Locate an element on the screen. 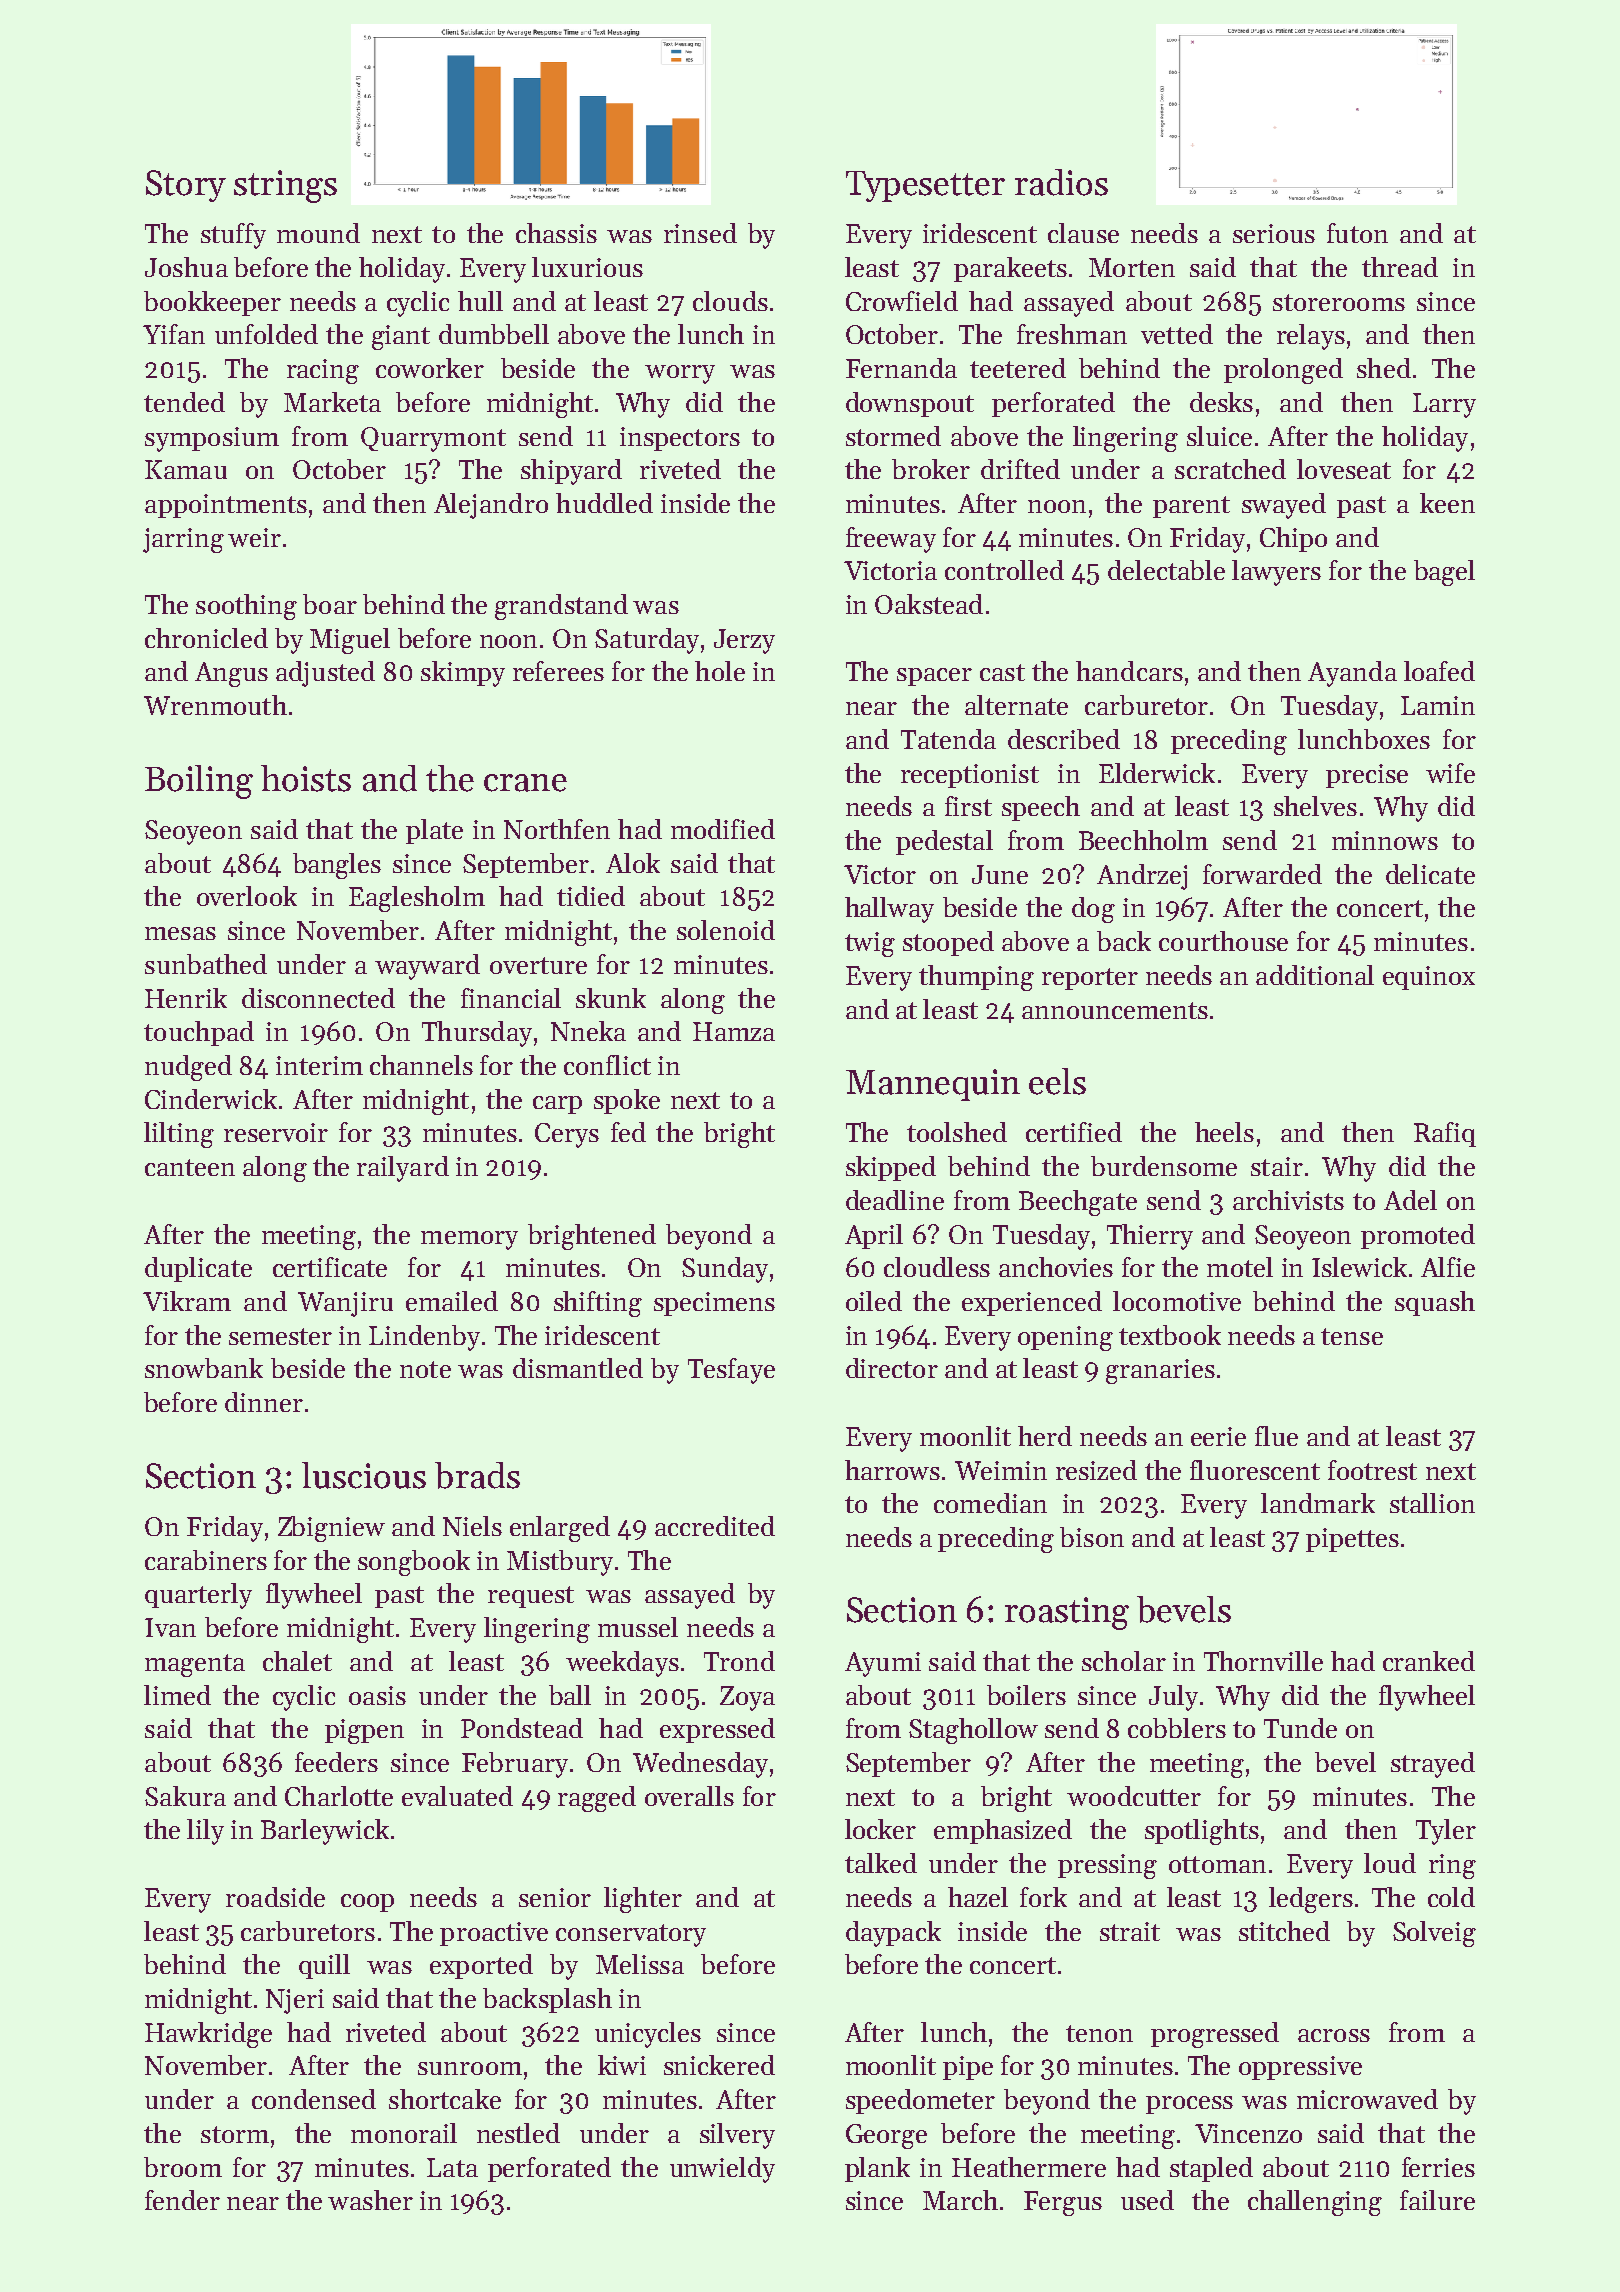  Fergus is located at coordinates (1063, 2203).
